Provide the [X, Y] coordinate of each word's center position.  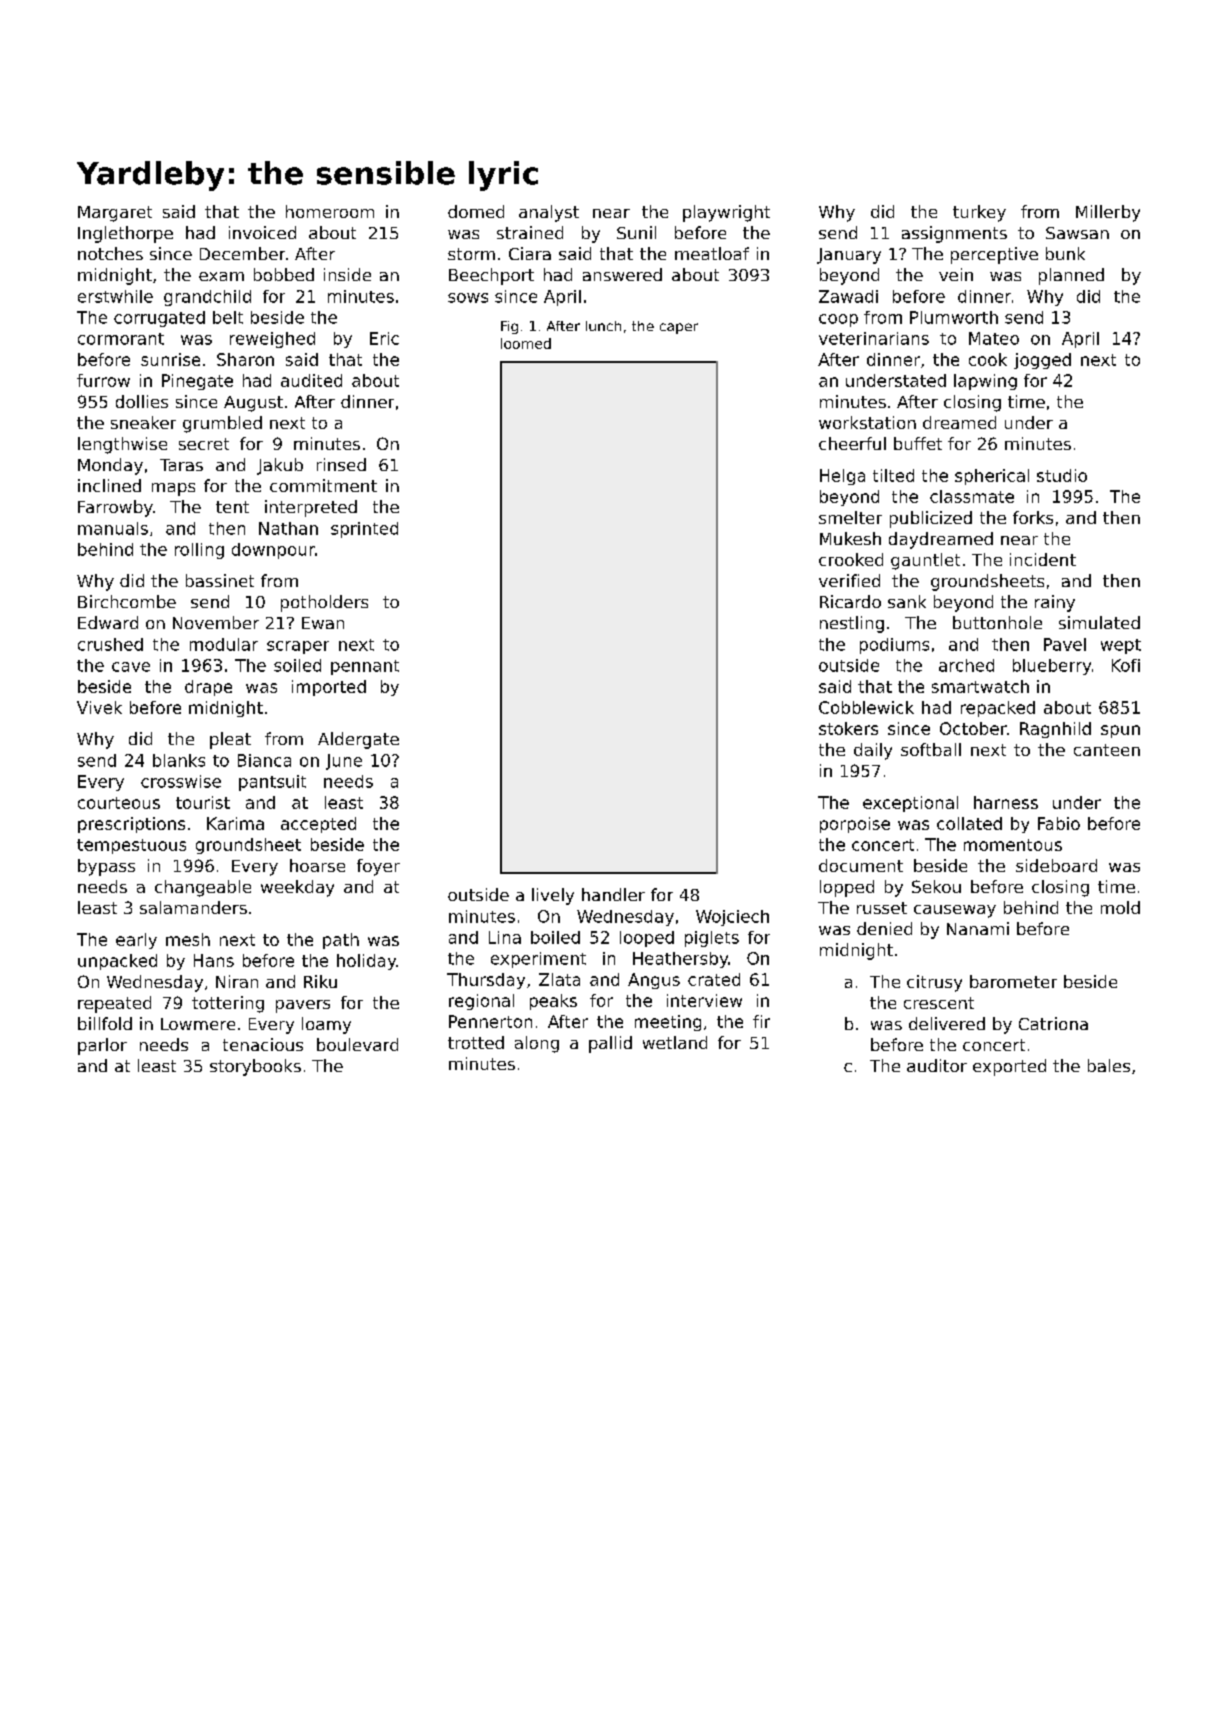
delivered [947, 1023]
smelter [850, 517]
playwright [726, 213]
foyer [378, 867]
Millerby [1108, 213]
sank [907, 601]
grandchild [207, 298]
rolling [199, 551]
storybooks [255, 1067]
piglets [712, 939]
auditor [937, 1065]
